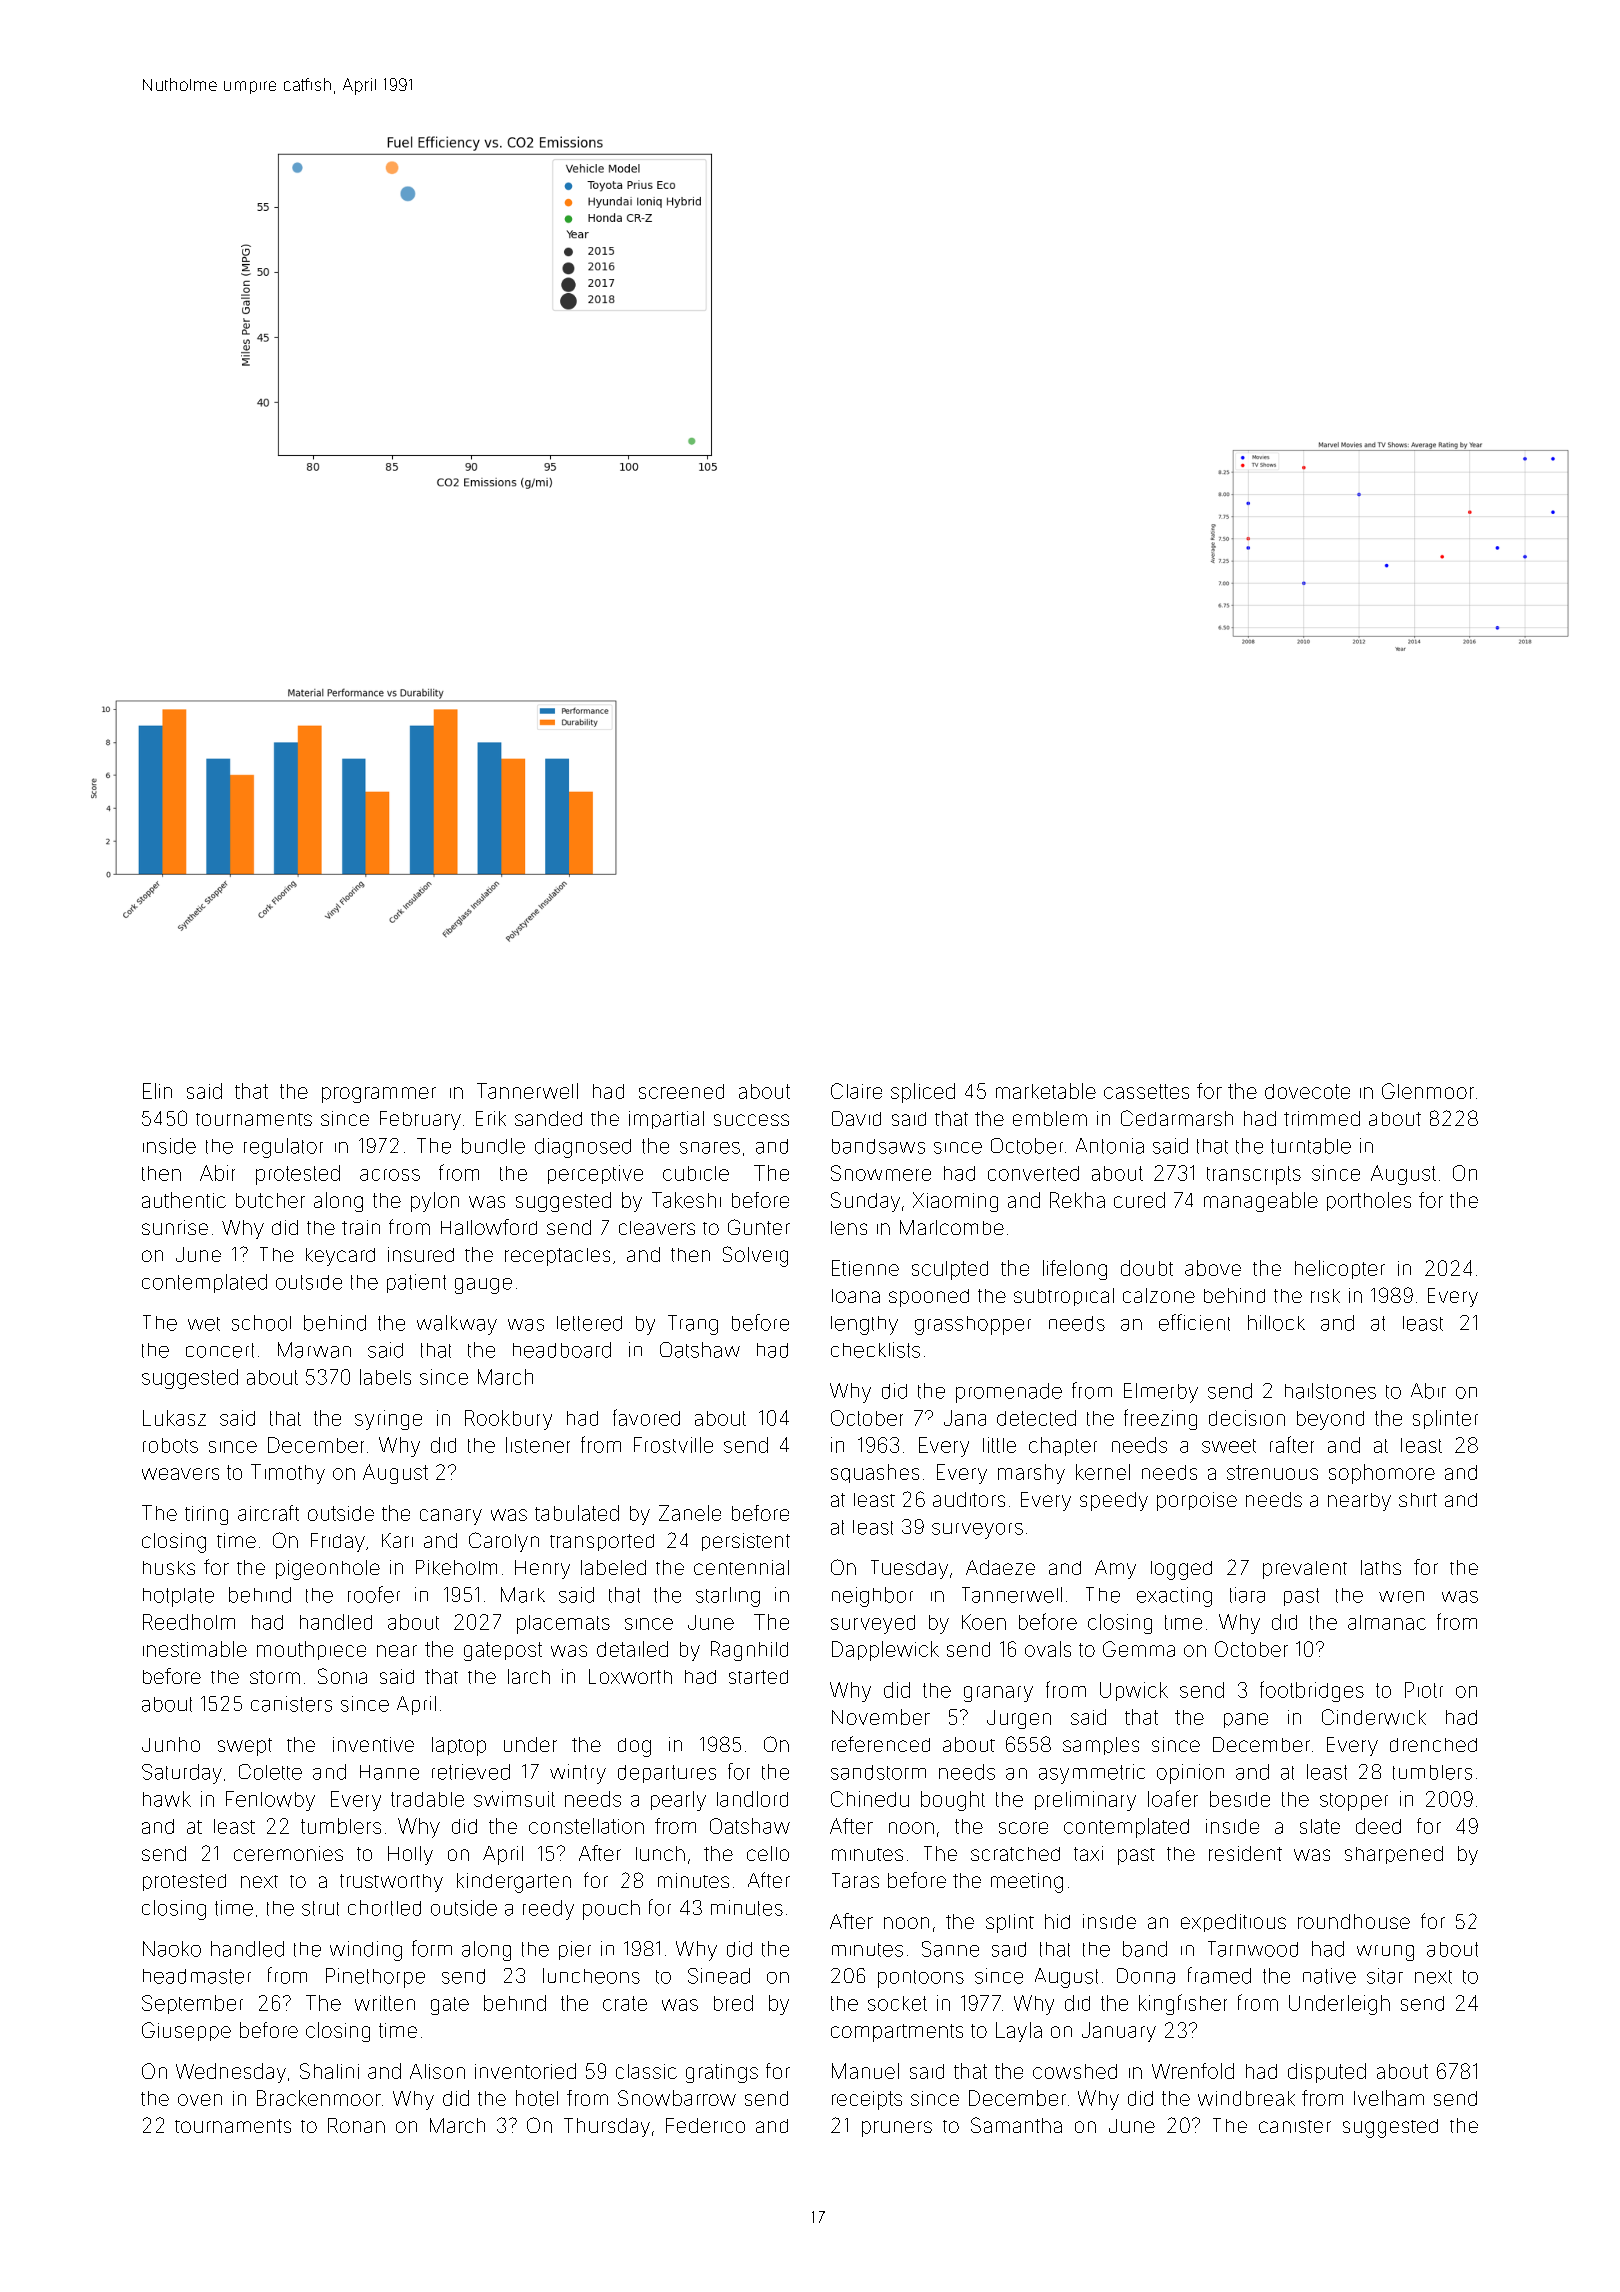 The image size is (1620, 2292). What do you see at coordinates (856, 1091) in the image?
I see `Claire` at bounding box center [856, 1091].
